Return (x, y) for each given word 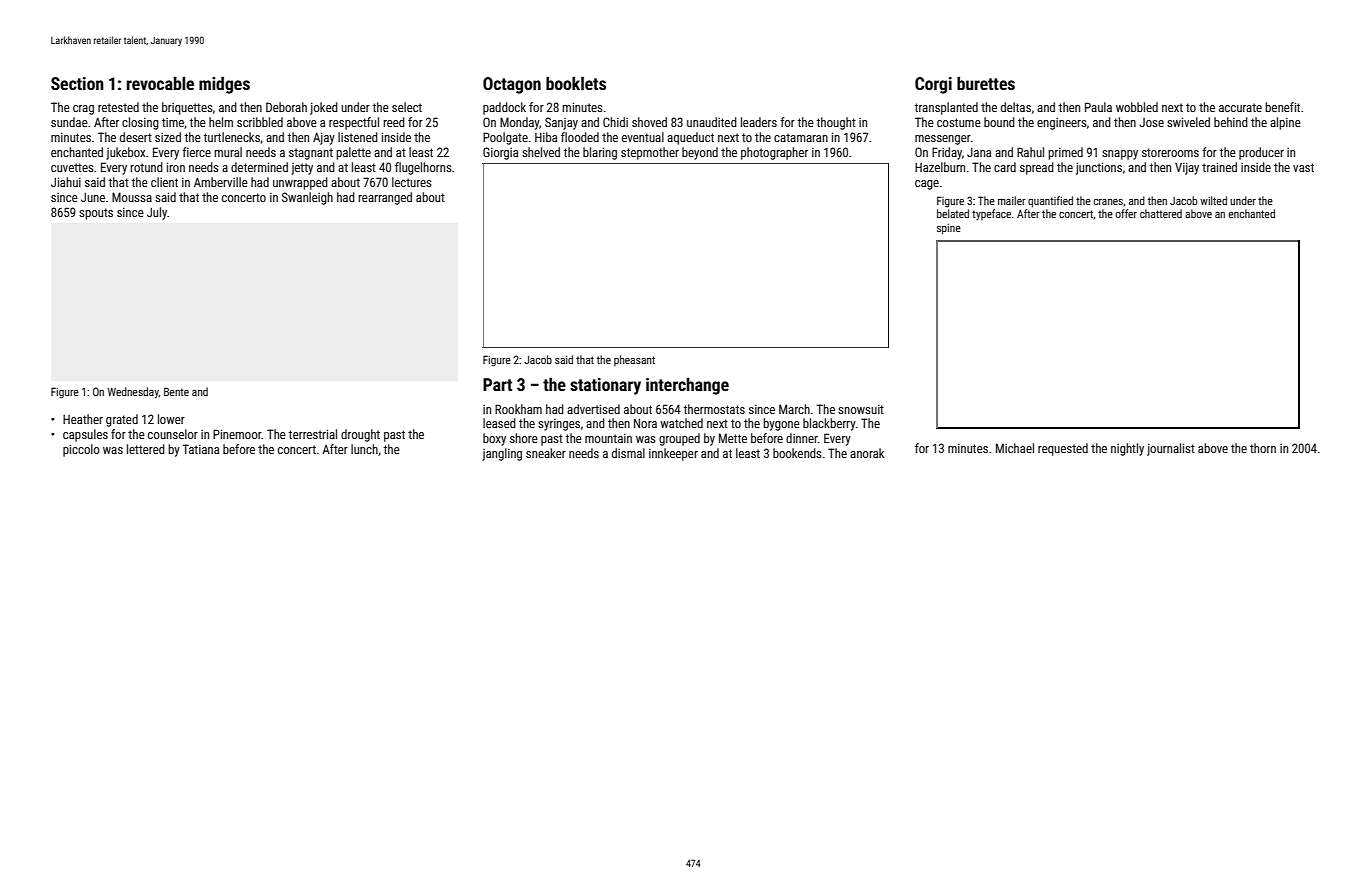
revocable (160, 83)
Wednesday (133, 393)
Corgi (933, 85)
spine (949, 229)
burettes (986, 83)
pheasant (634, 360)
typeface (991, 214)
